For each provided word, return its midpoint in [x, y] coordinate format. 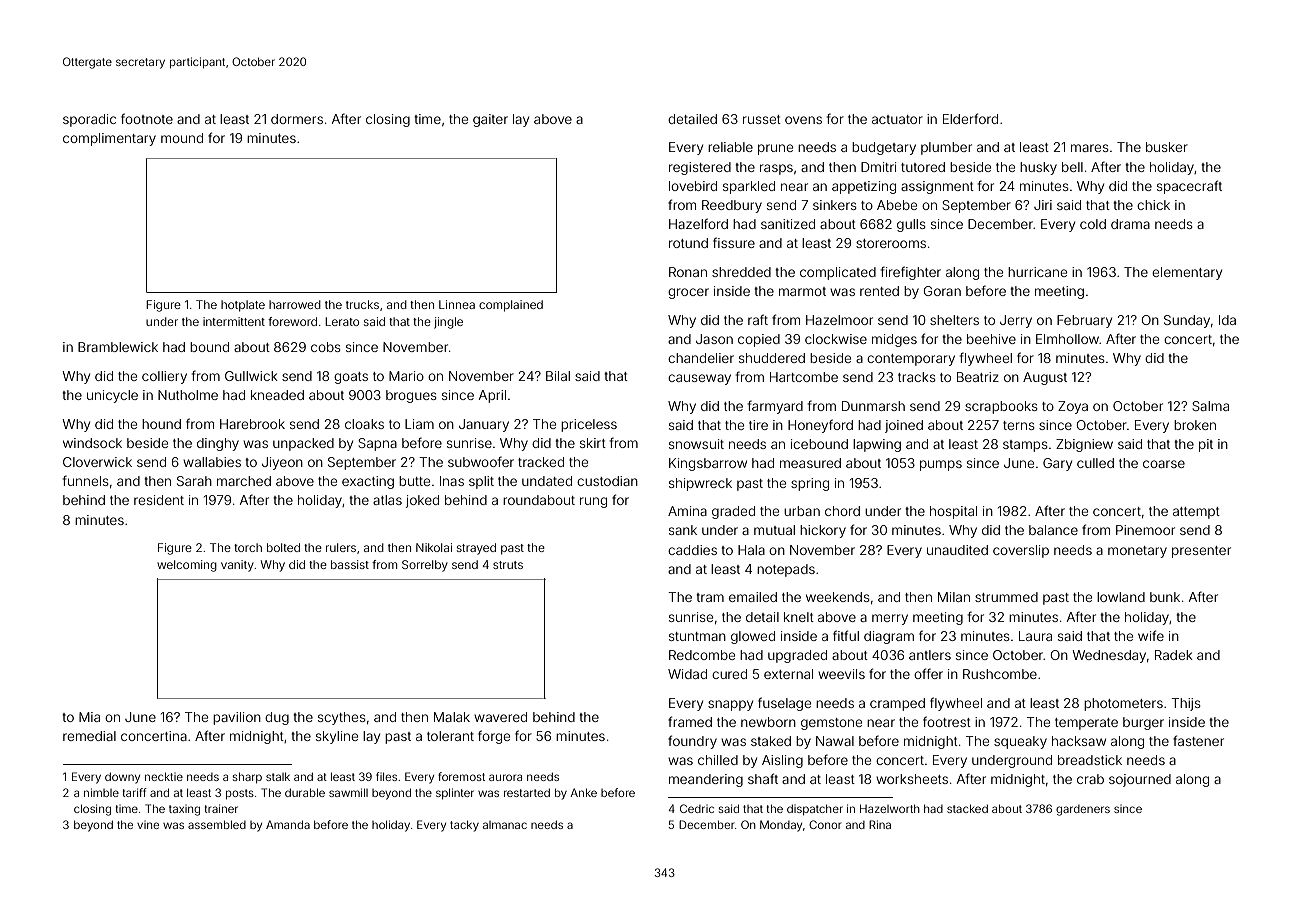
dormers [297, 119]
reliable [730, 147]
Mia [89, 717]
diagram [889, 637]
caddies [692, 550]
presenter [1201, 552]
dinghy [218, 444]
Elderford [970, 118]
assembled [217, 824]
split [481, 482]
